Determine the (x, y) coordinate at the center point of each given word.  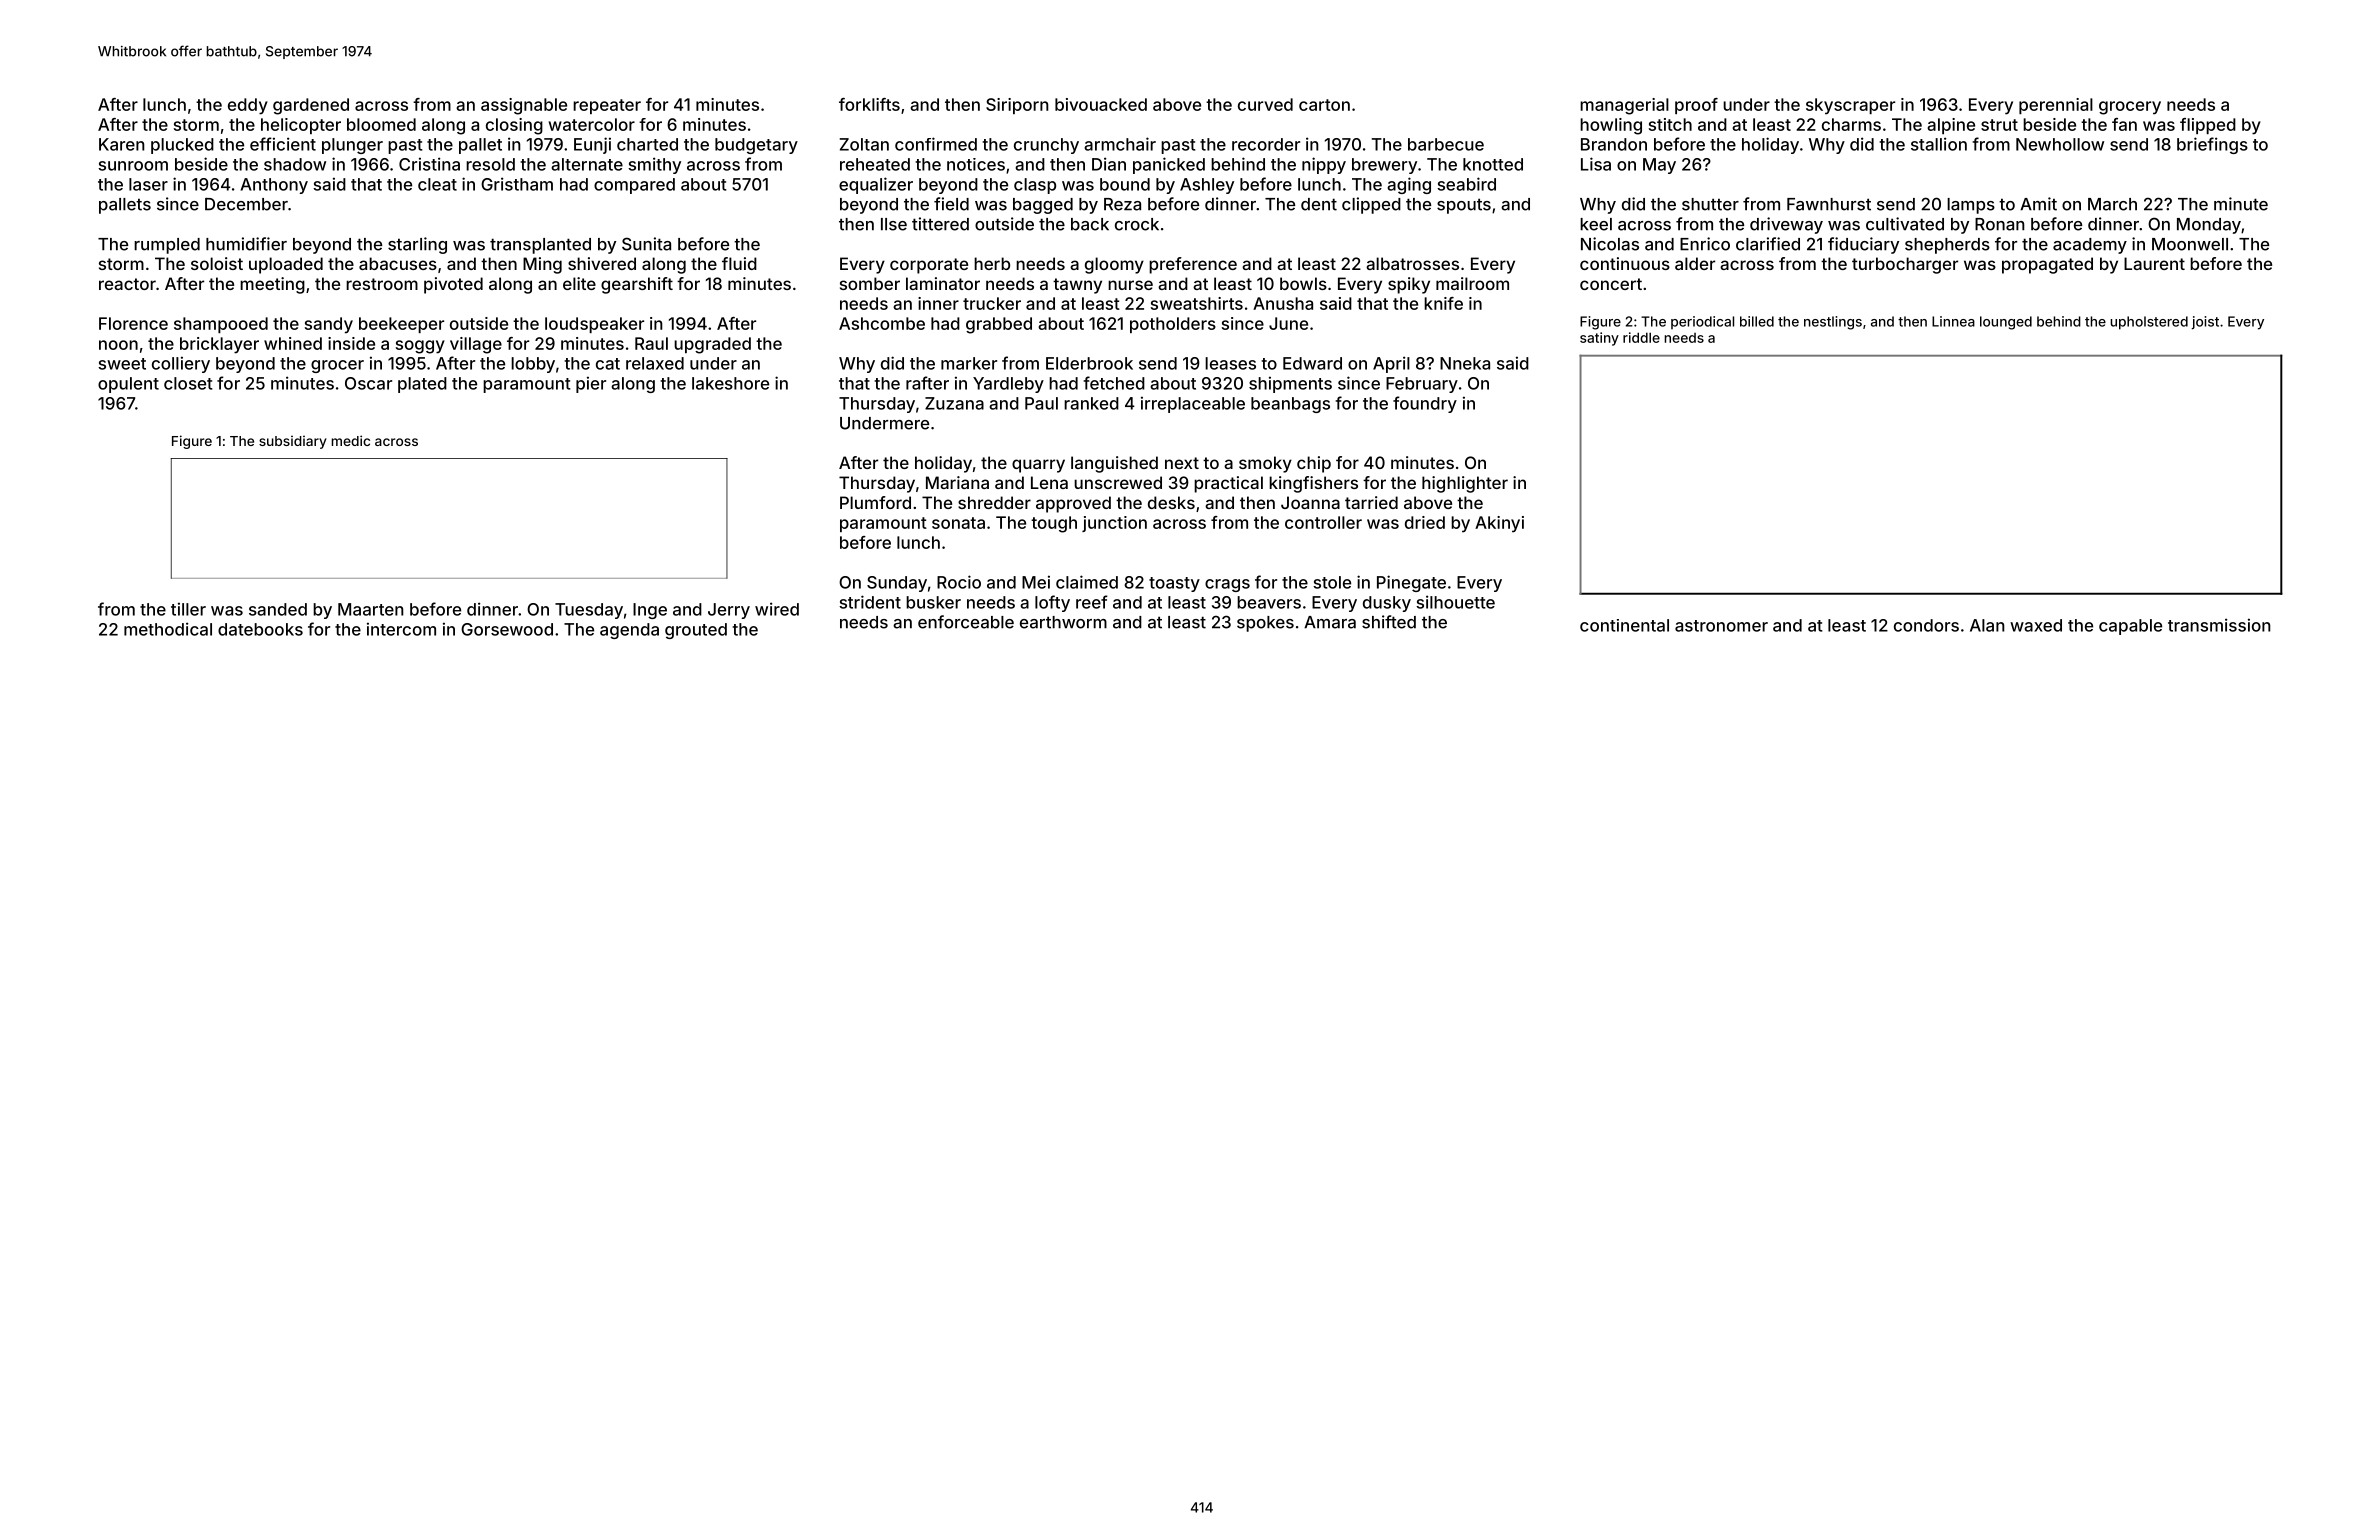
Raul (651, 343)
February (1422, 385)
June (1288, 323)
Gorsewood (507, 629)
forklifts (869, 104)
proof (1696, 106)
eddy (248, 106)
